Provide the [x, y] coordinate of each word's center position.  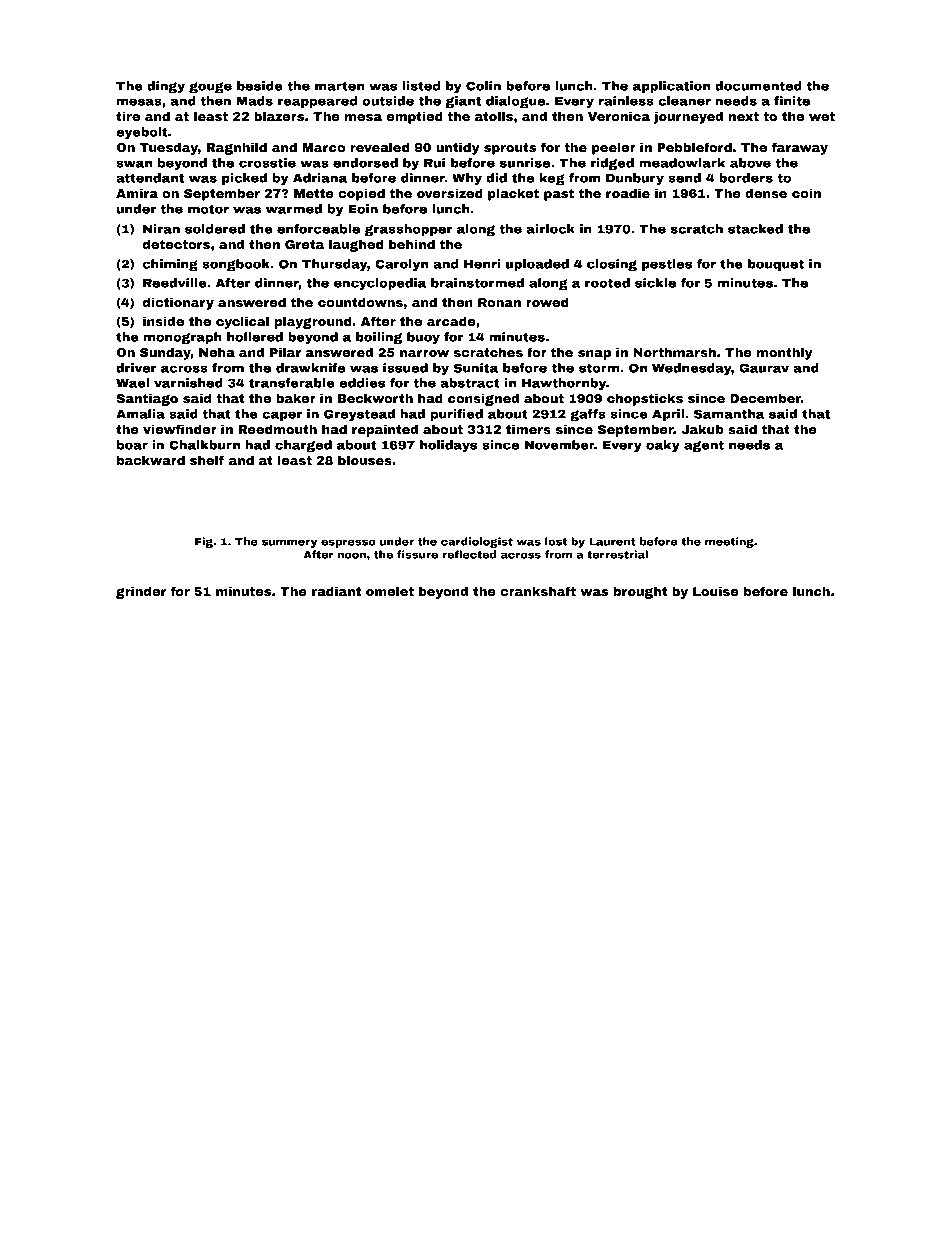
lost [556, 541]
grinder [141, 592]
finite [792, 101]
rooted [607, 283]
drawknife [310, 368]
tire [128, 116]
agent [704, 446]
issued [405, 368]
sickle [655, 283]
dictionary [178, 303]
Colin [483, 86]
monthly [785, 353]
